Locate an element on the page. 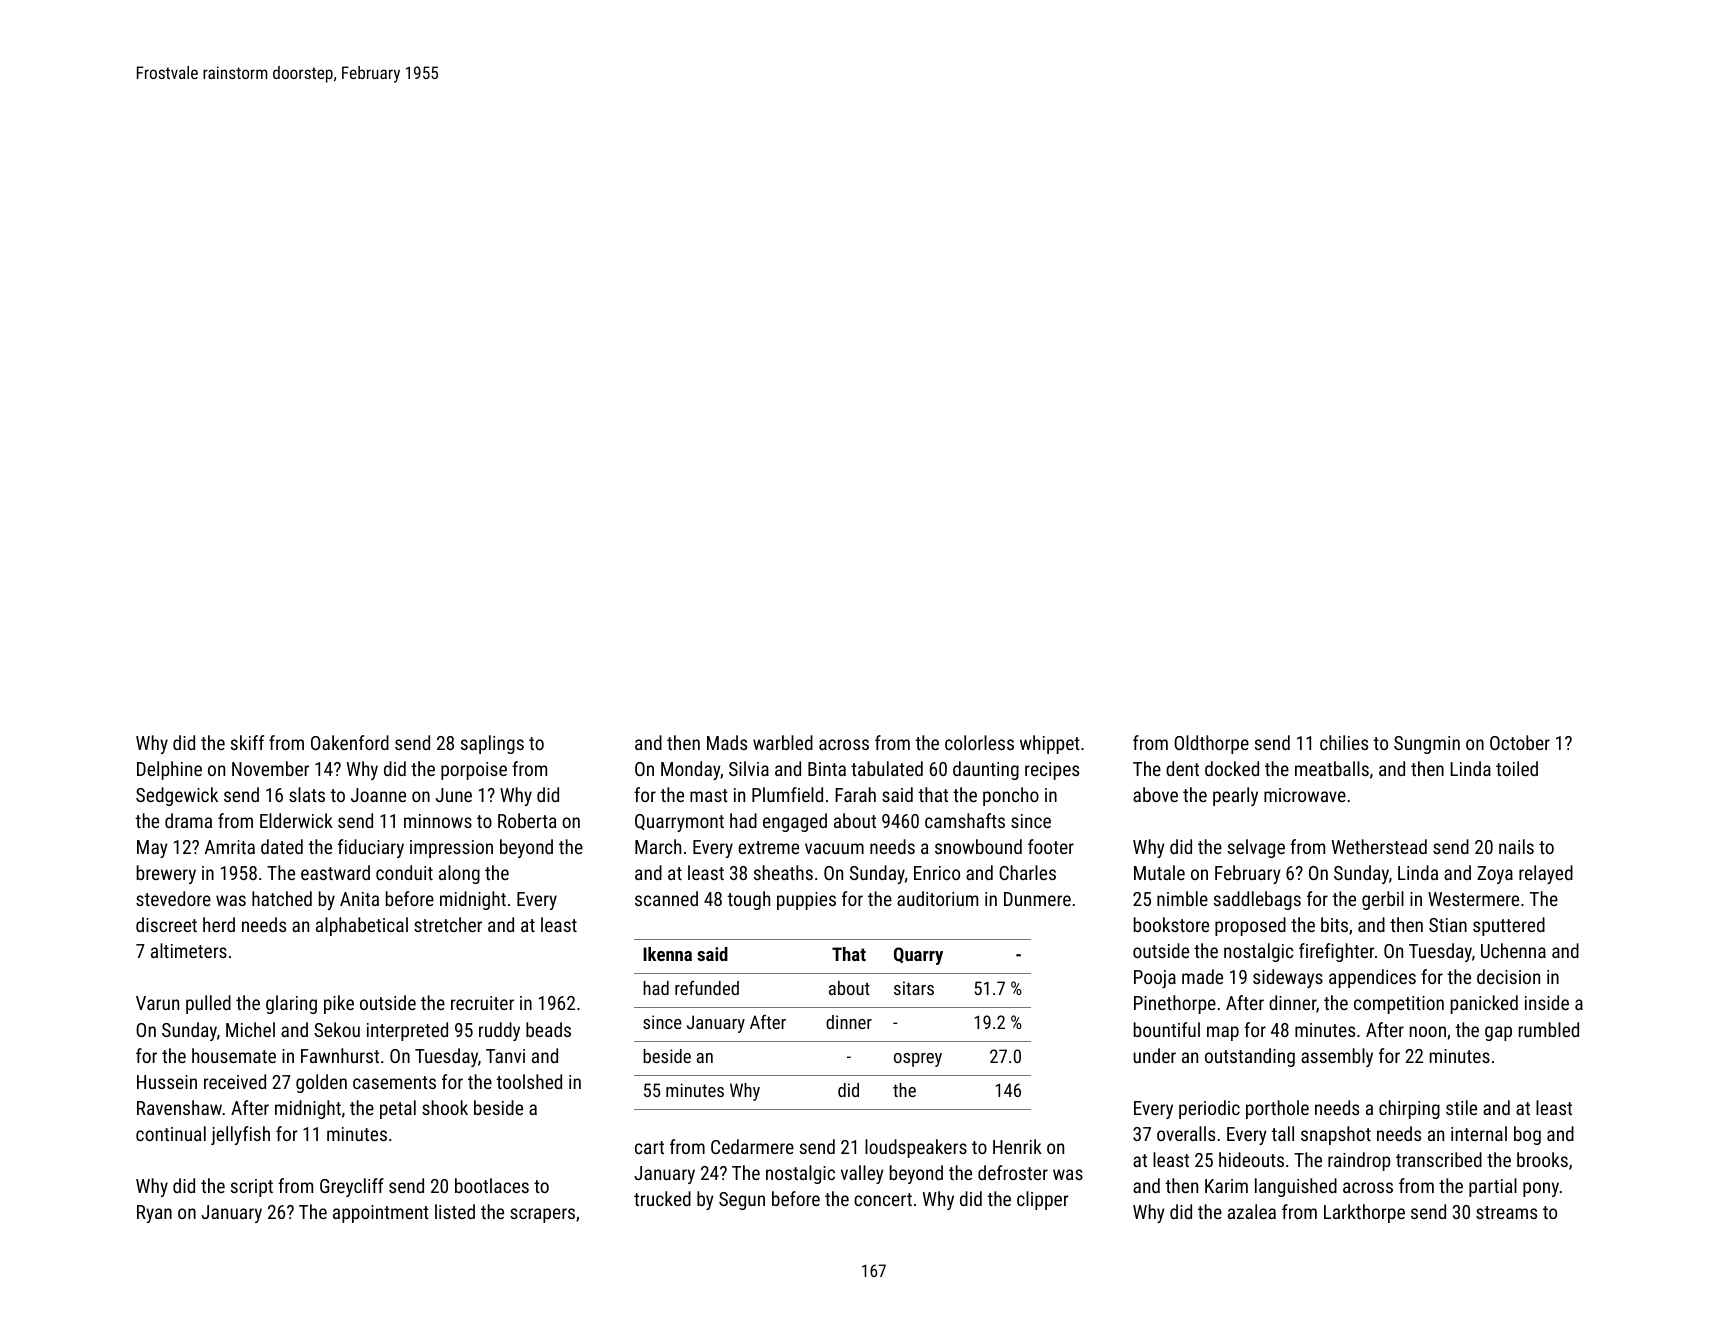 Image resolution: width=1722 pixels, height=1331 pixels. sitars is located at coordinates (914, 988).
